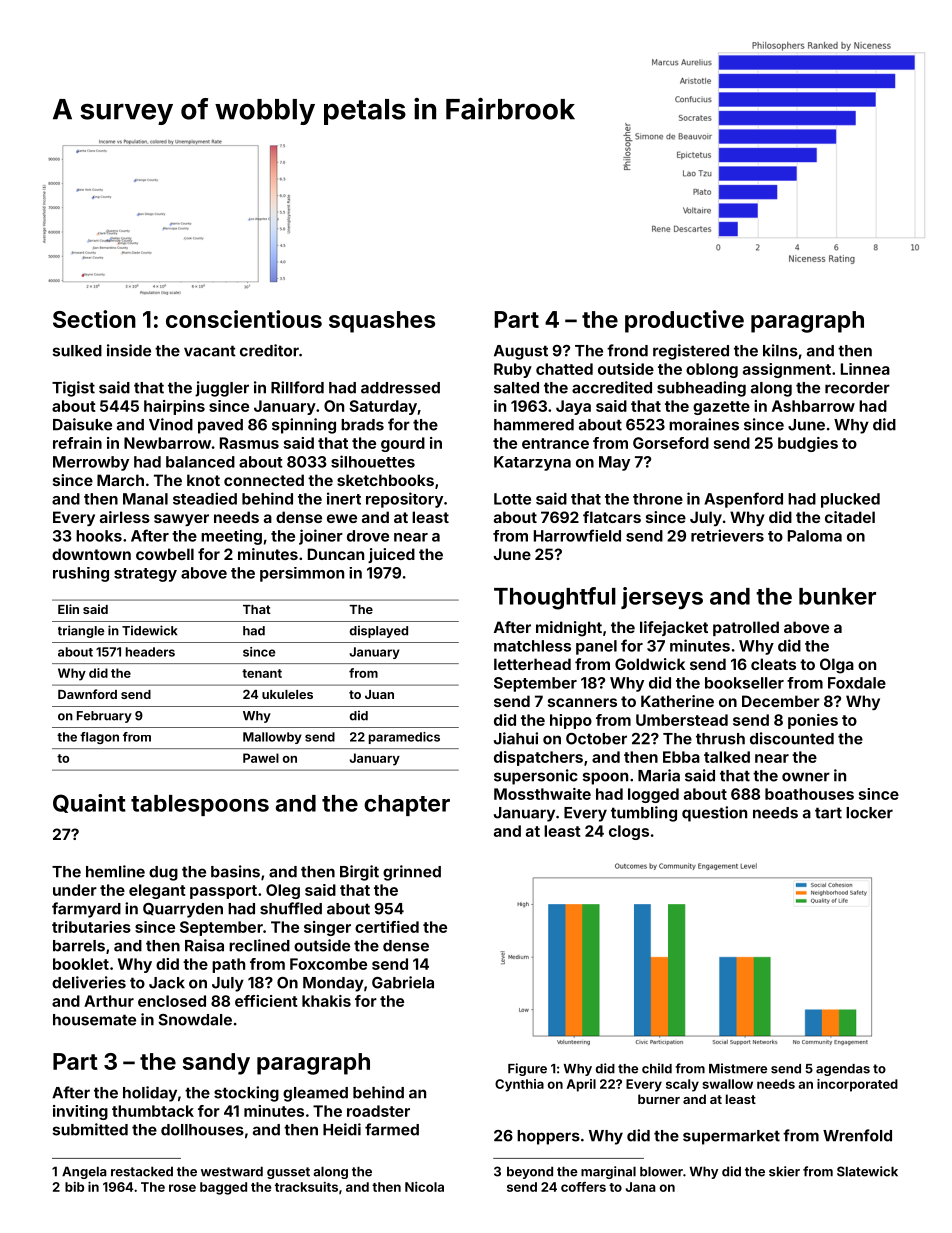 This screenshot has width=952, height=1233. I want to click on Pawel, so click(261, 758).
